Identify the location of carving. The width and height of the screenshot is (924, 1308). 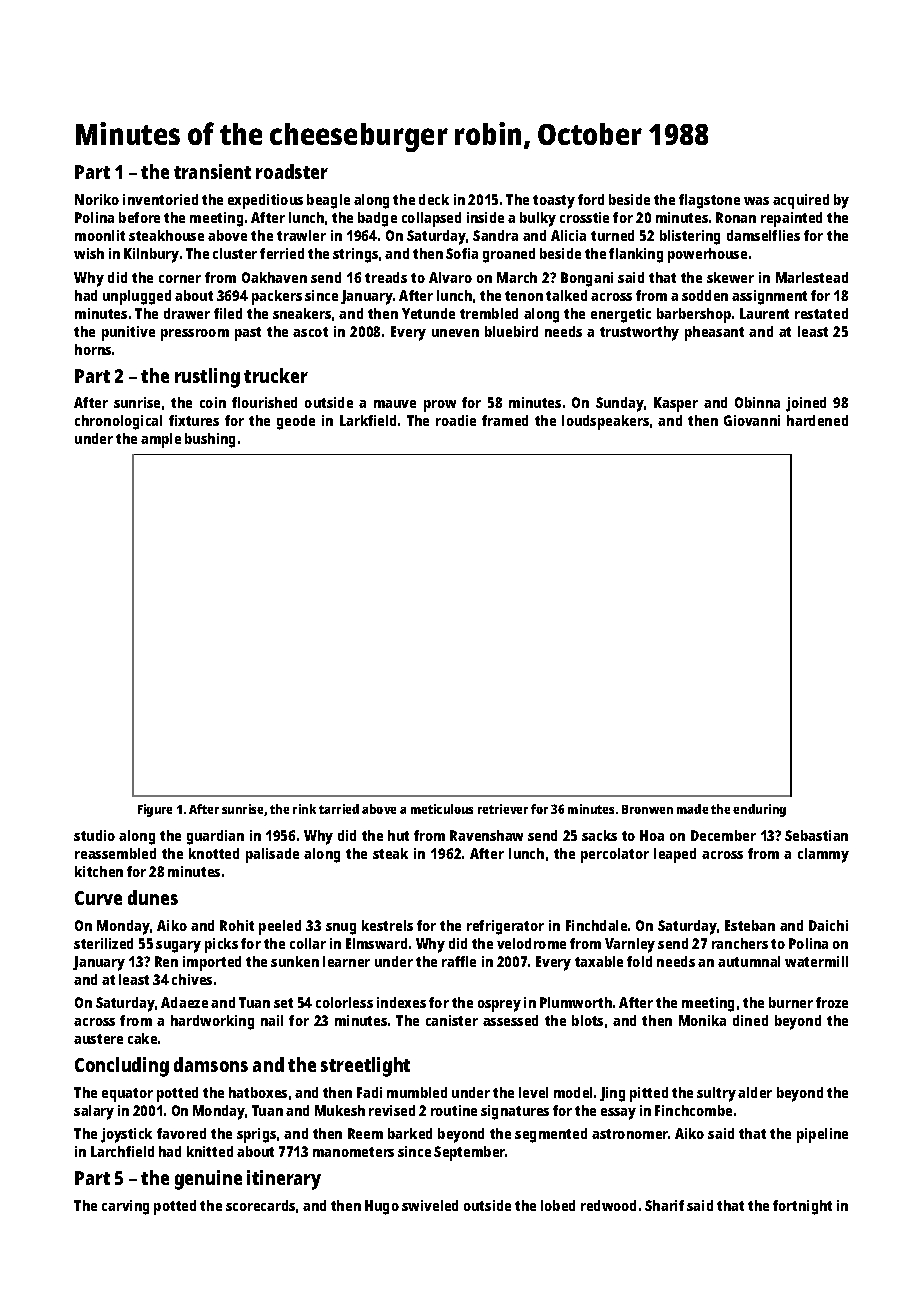
(125, 1207).
